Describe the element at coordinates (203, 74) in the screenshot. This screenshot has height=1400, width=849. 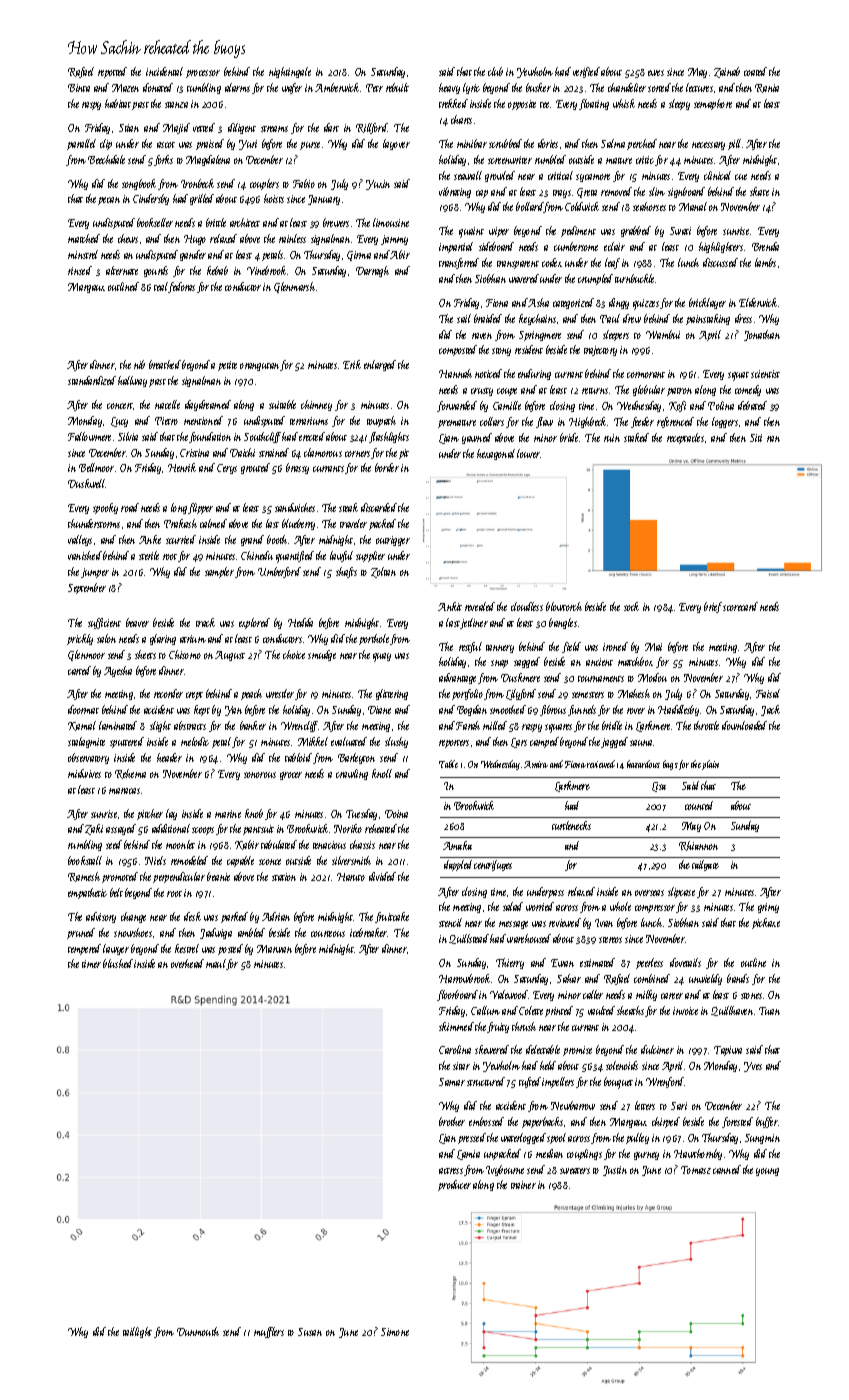
I see `processor` at that location.
